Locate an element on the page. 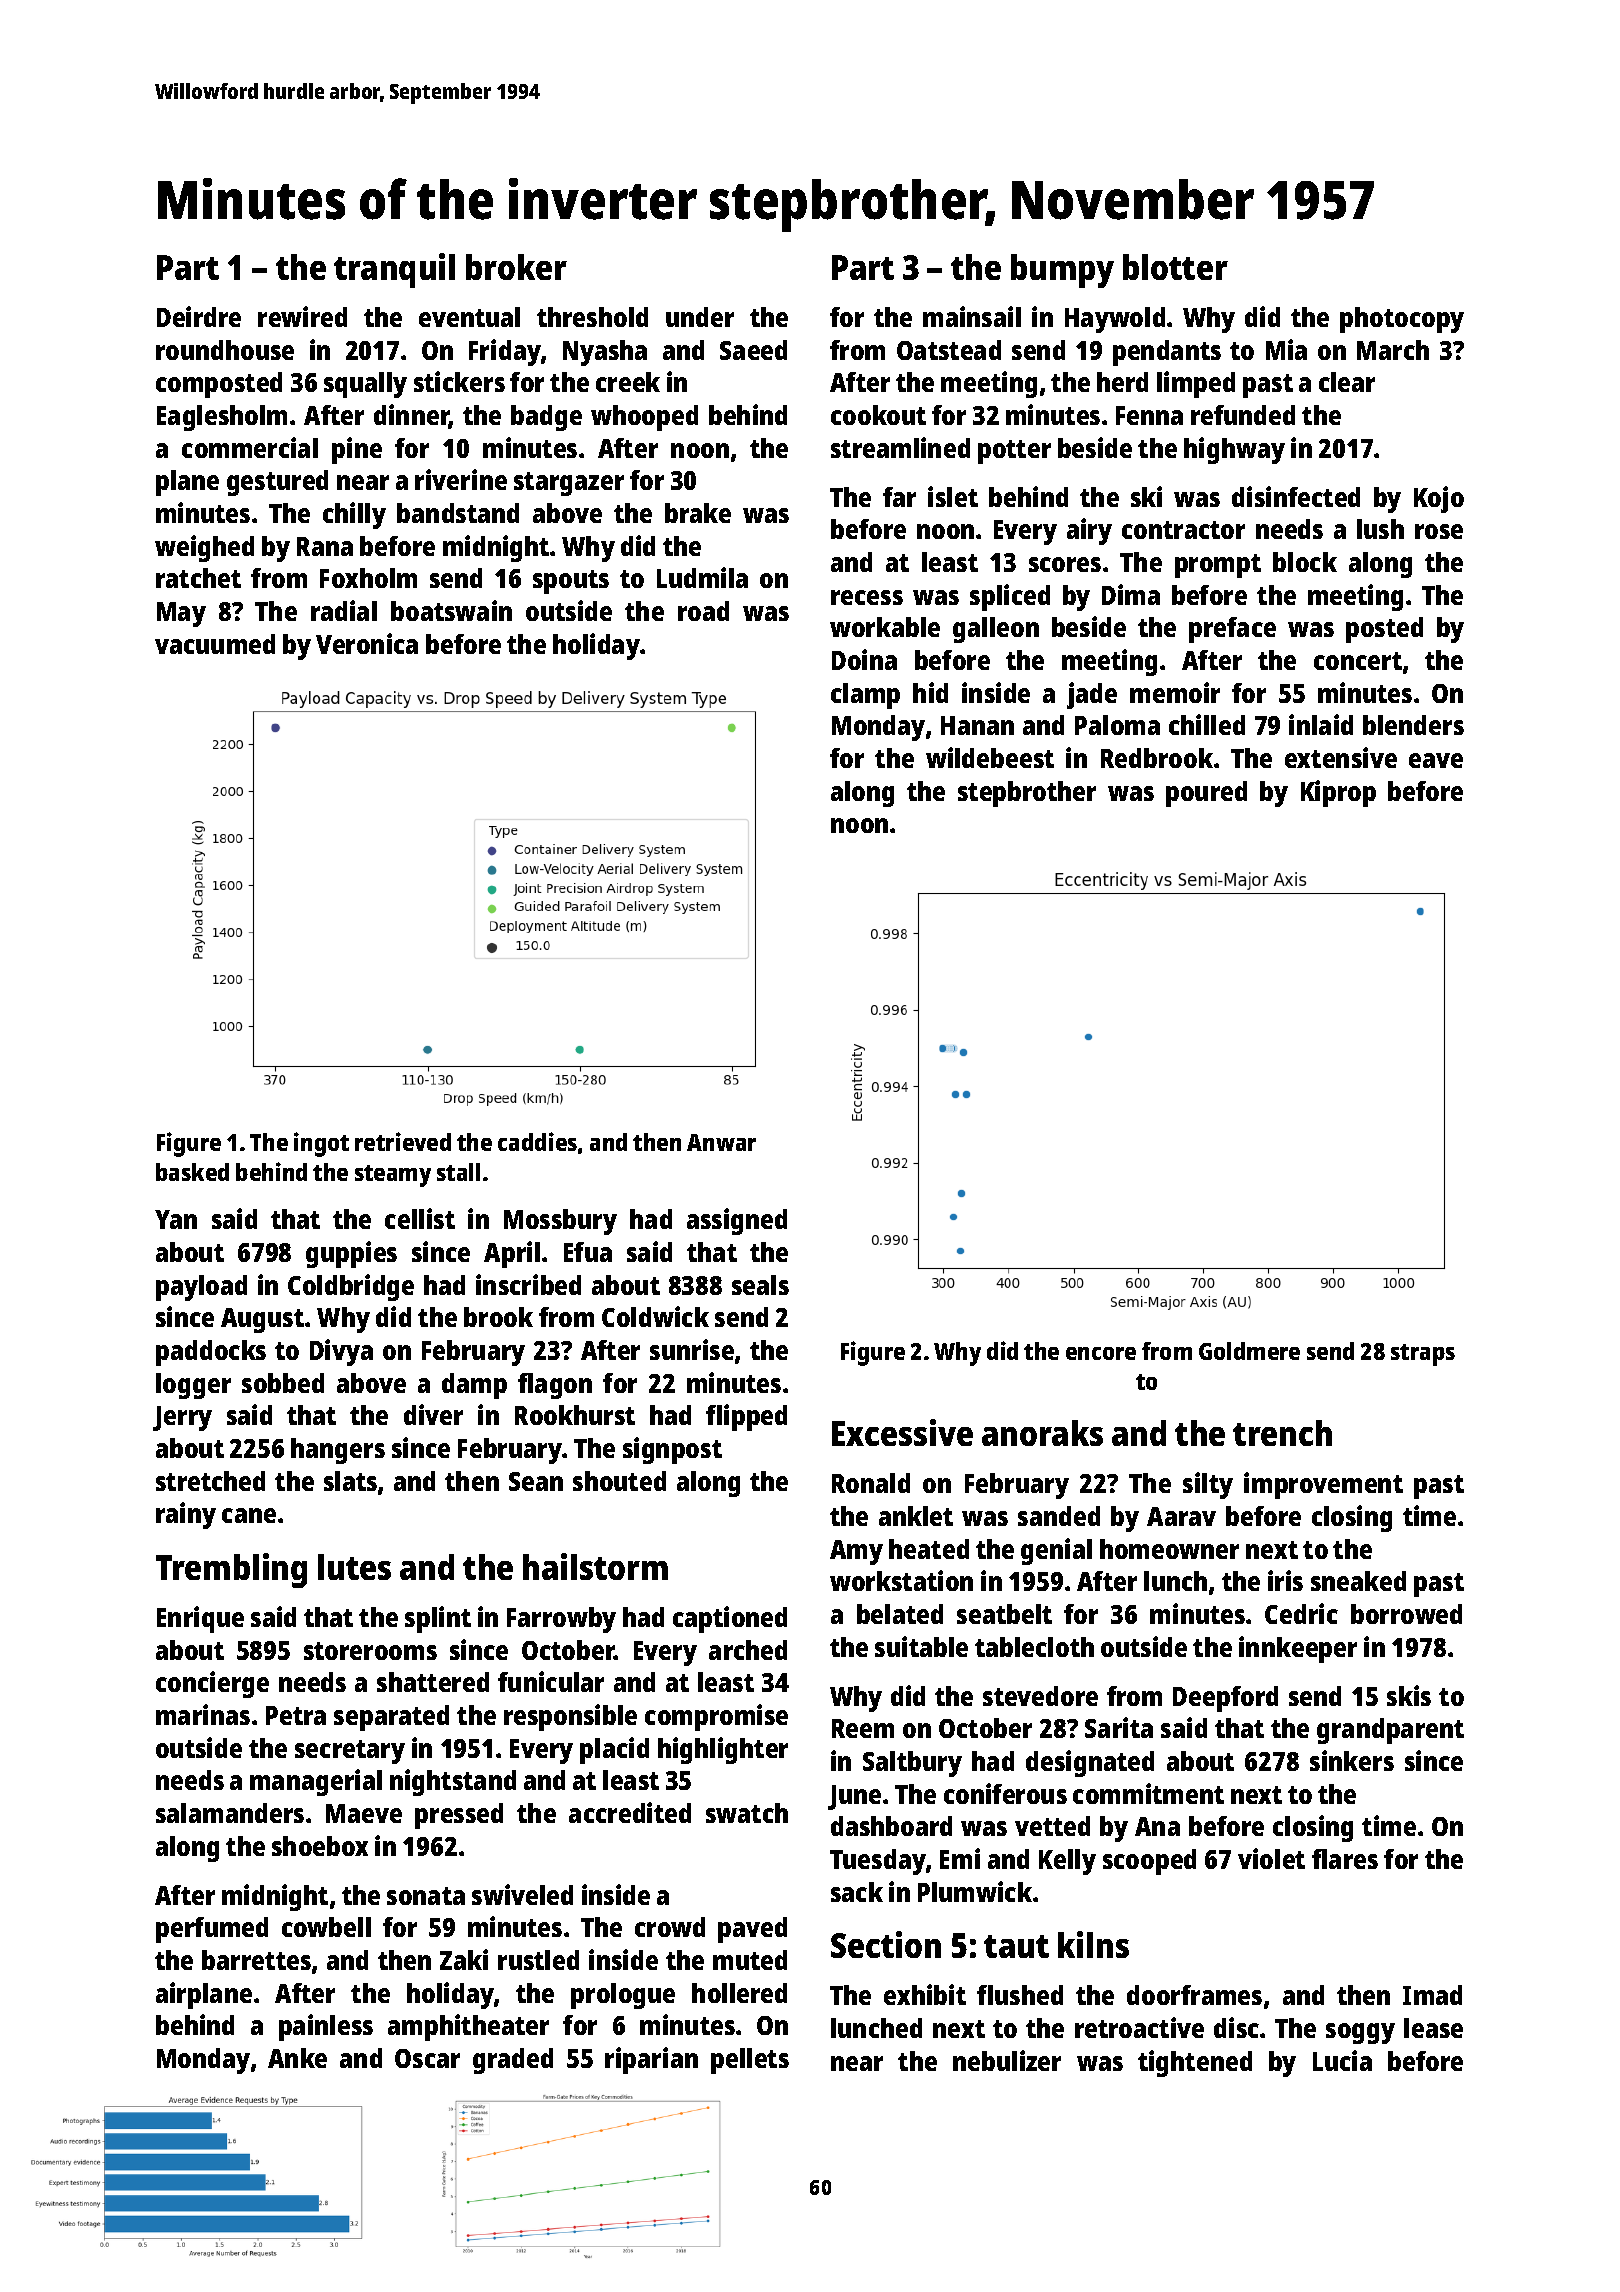 The height and width of the image is (2292, 1620). lease is located at coordinates (1433, 2028).
